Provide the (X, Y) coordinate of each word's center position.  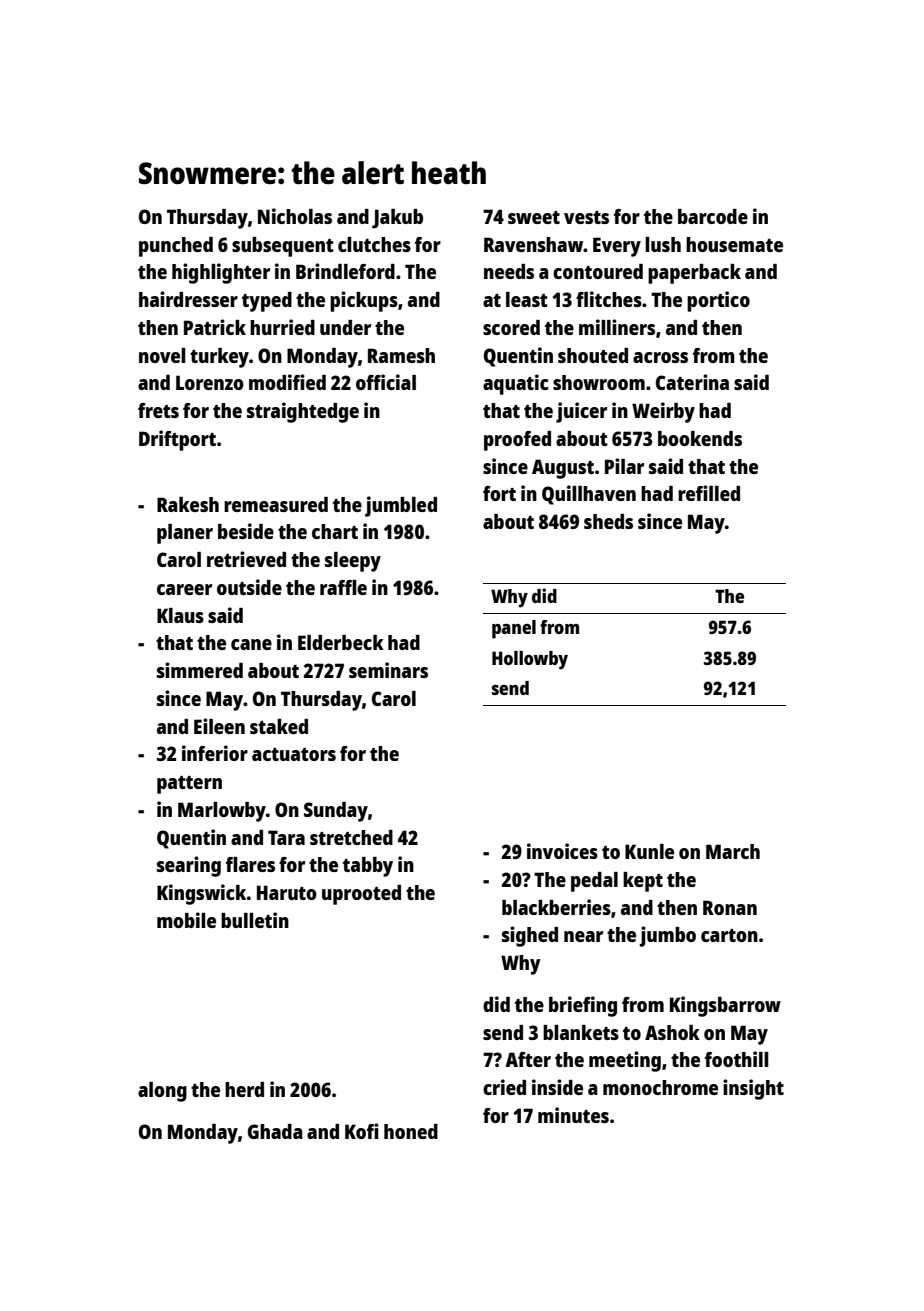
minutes (573, 1115)
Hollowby (530, 660)
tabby (368, 867)
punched (176, 247)
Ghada (275, 1131)
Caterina (692, 382)
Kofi (362, 1131)
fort (499, 493)
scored (511, 327)
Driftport (177, 440)
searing (189, 866)
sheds (608, 521)
